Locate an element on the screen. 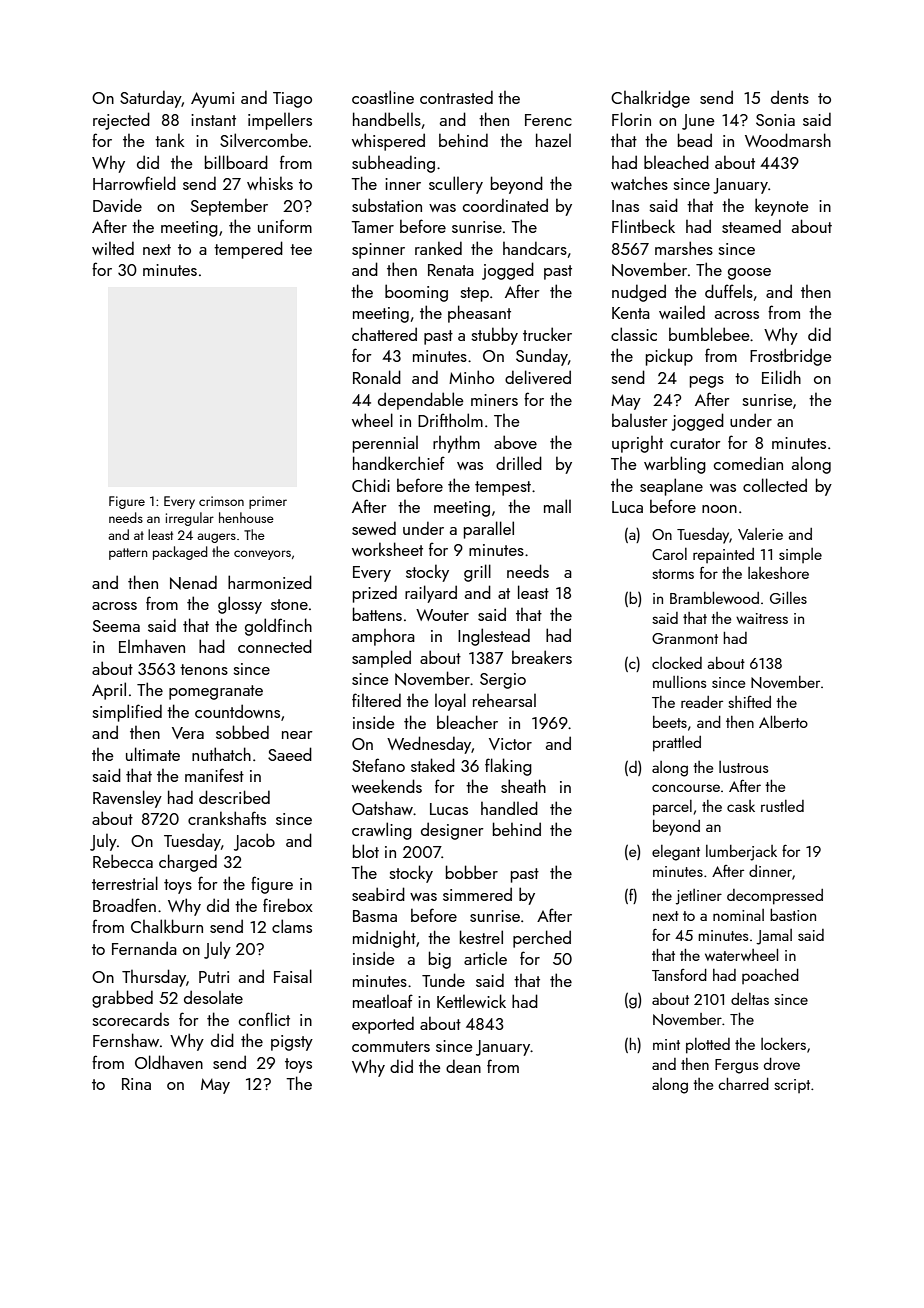 The height and width of the screenshot is (1308, 924). dean is located at coordinates (463, 1066).
